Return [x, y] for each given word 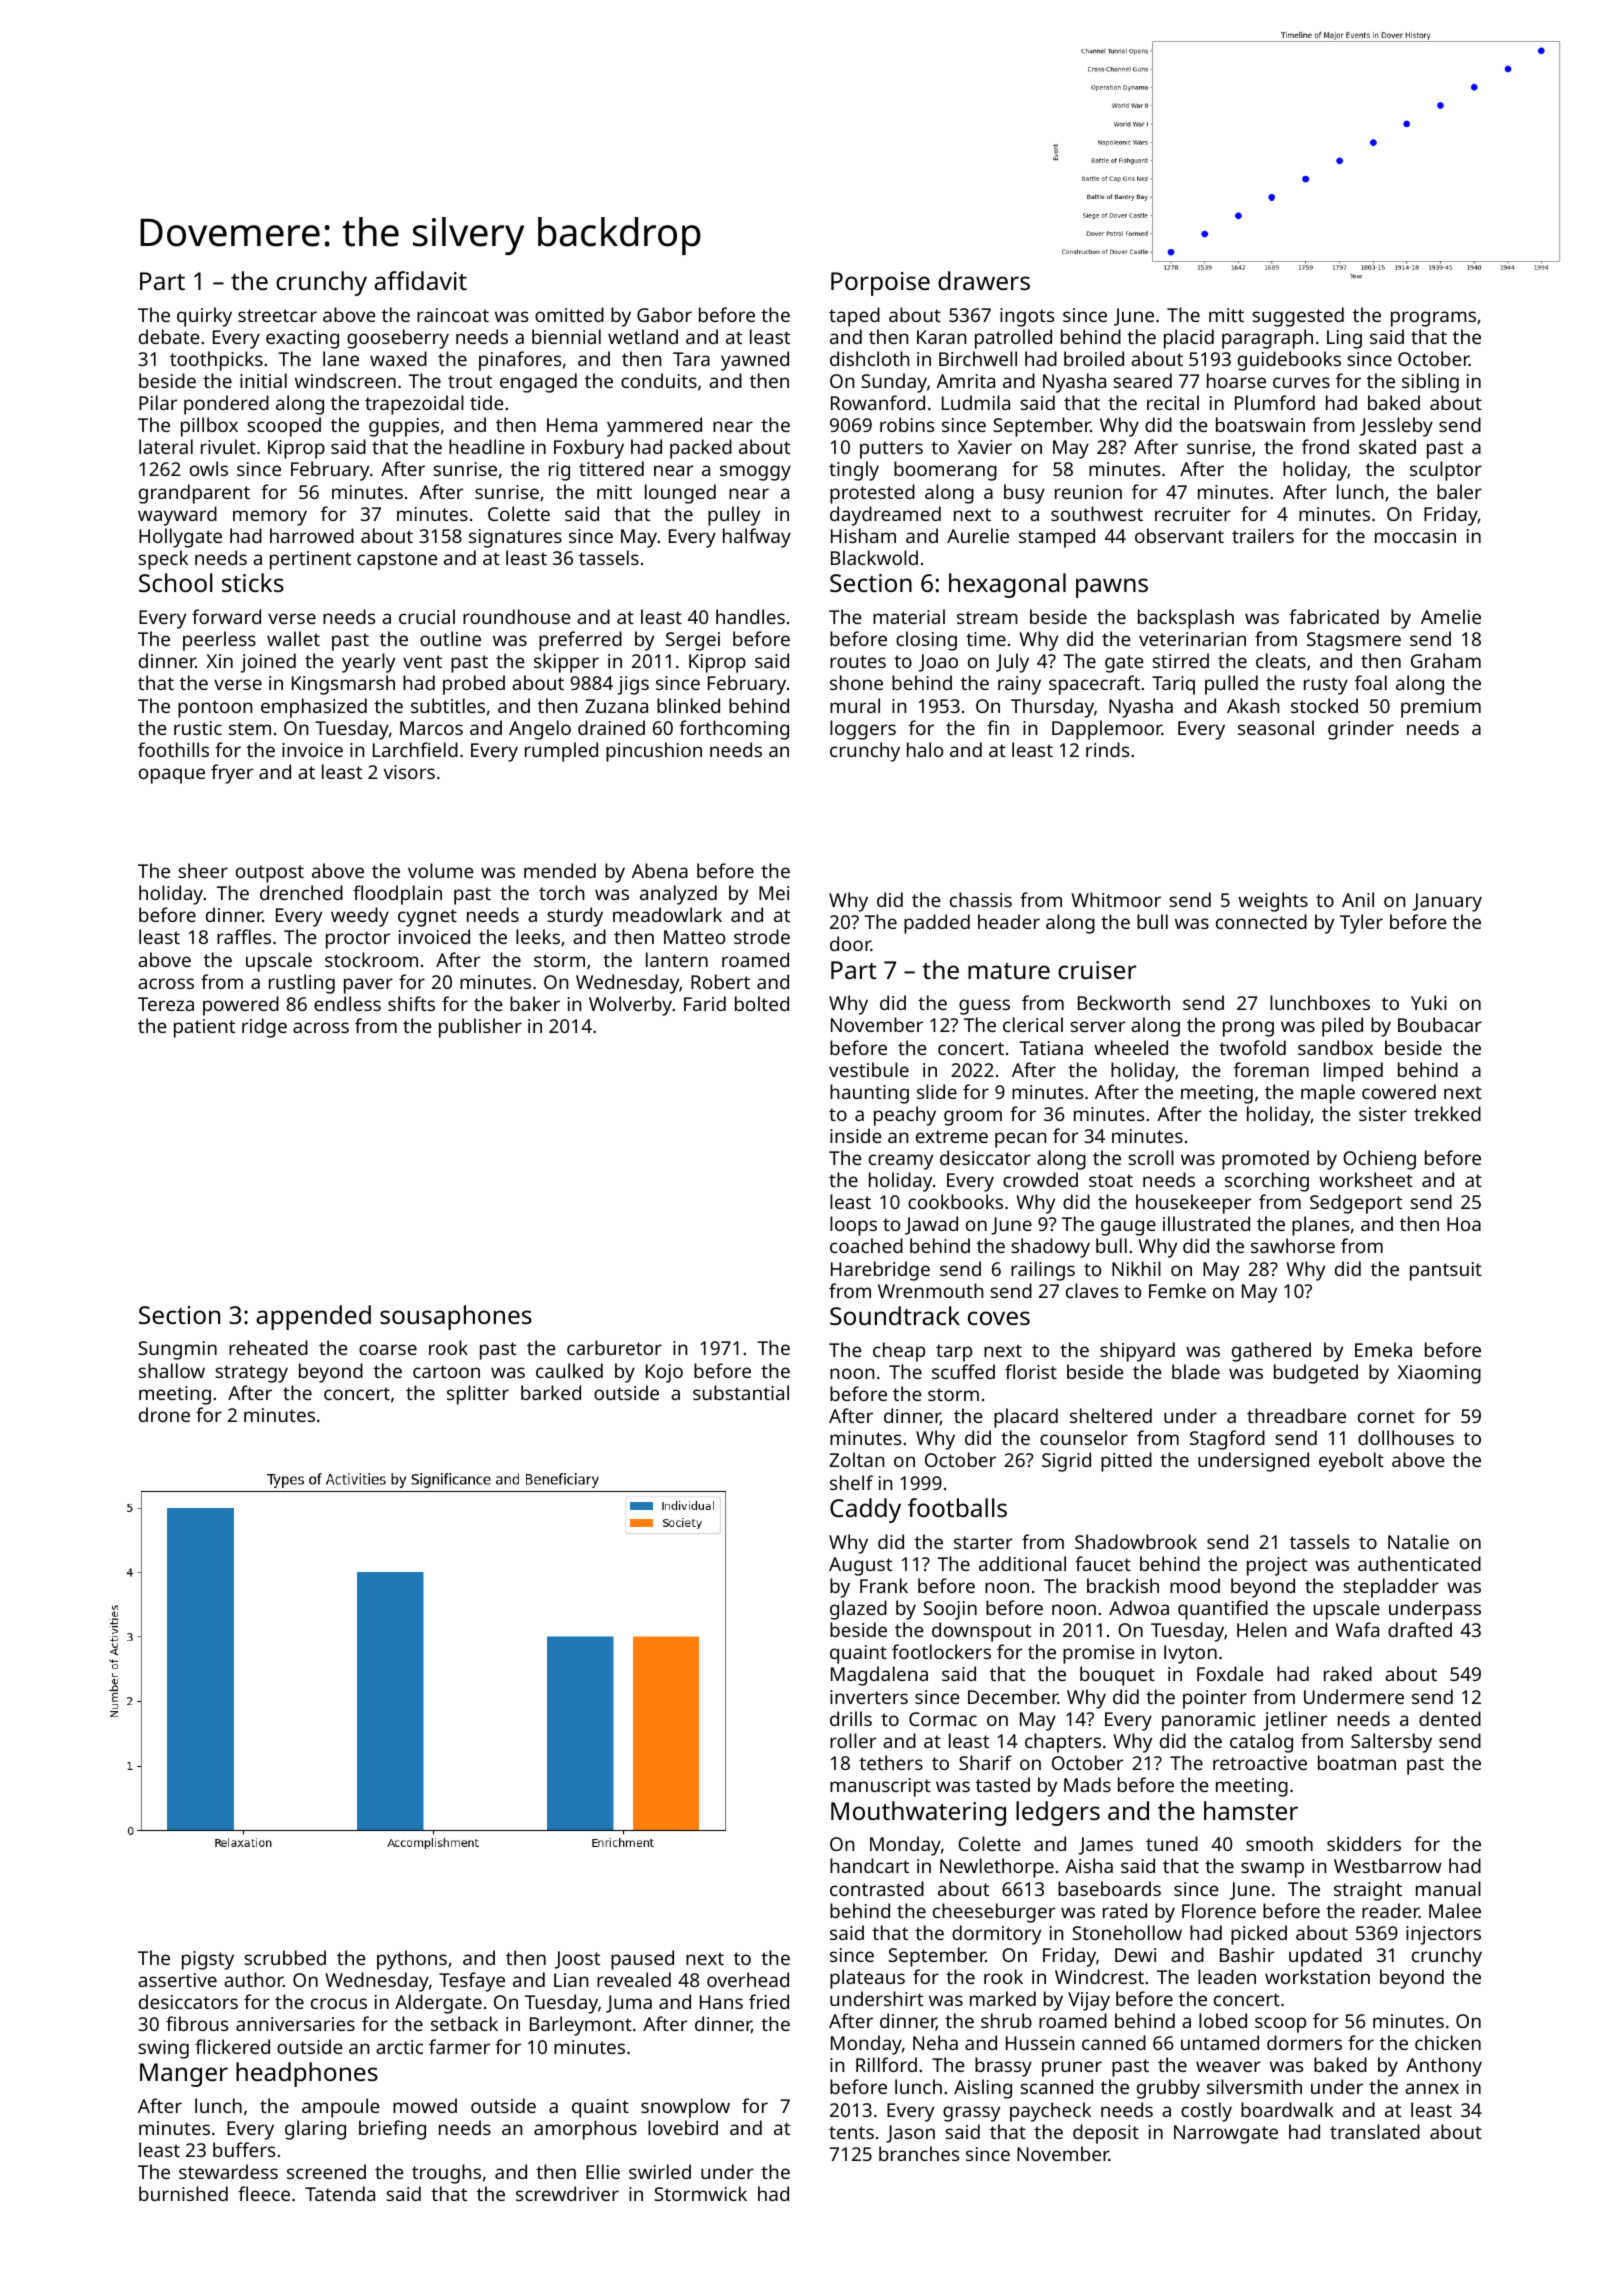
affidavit [420, 280]
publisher [480, 1028]
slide [937, 1091]
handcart [869, 1865]
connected [1261, 921]
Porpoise [880, 284]
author [253, 1979]
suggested [1298, 317]
